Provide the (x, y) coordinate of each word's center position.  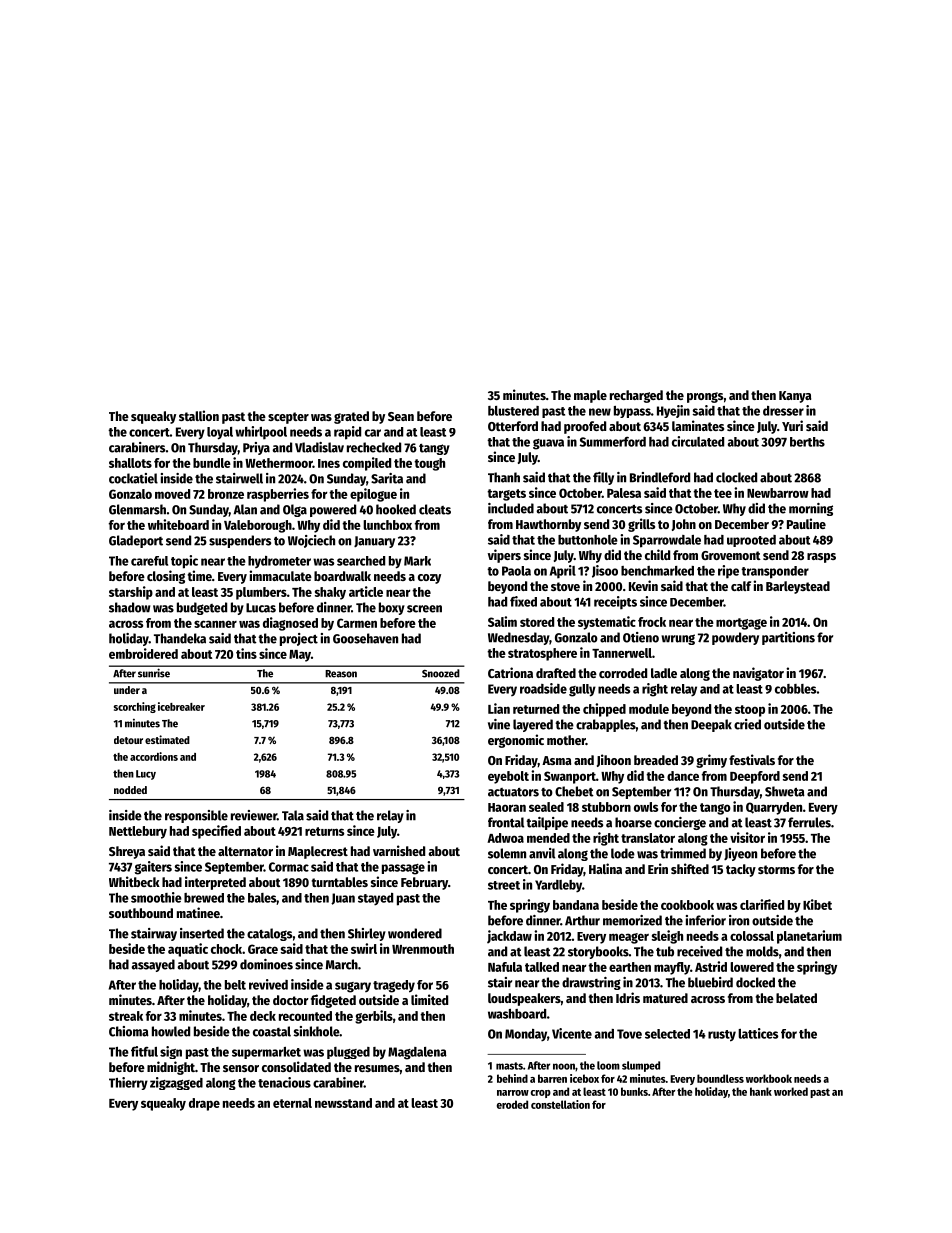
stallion (199, 415)
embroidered (143, 653)
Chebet (574, 791)
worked (791, 1091)
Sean (401, 416)
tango (715, 809)
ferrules (809, 822)
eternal (292, 1103)
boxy (392, 608)
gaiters (153, 868)
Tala (293, 815)
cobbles (796, 689)
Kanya (795, 397)
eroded (512, 1104)
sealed (546, 807)
